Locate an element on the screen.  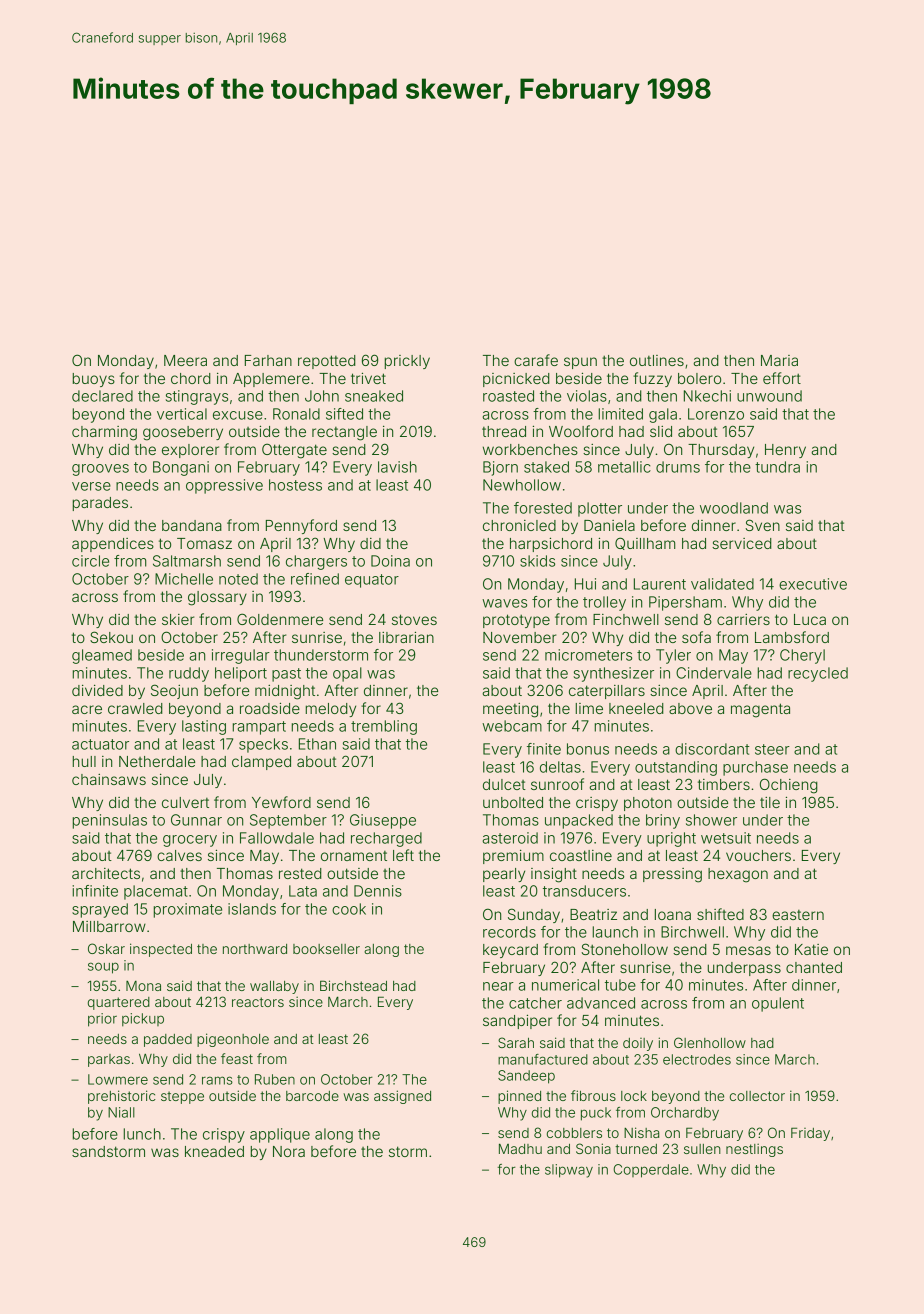
inspected is located at coordinates (161, 950).
